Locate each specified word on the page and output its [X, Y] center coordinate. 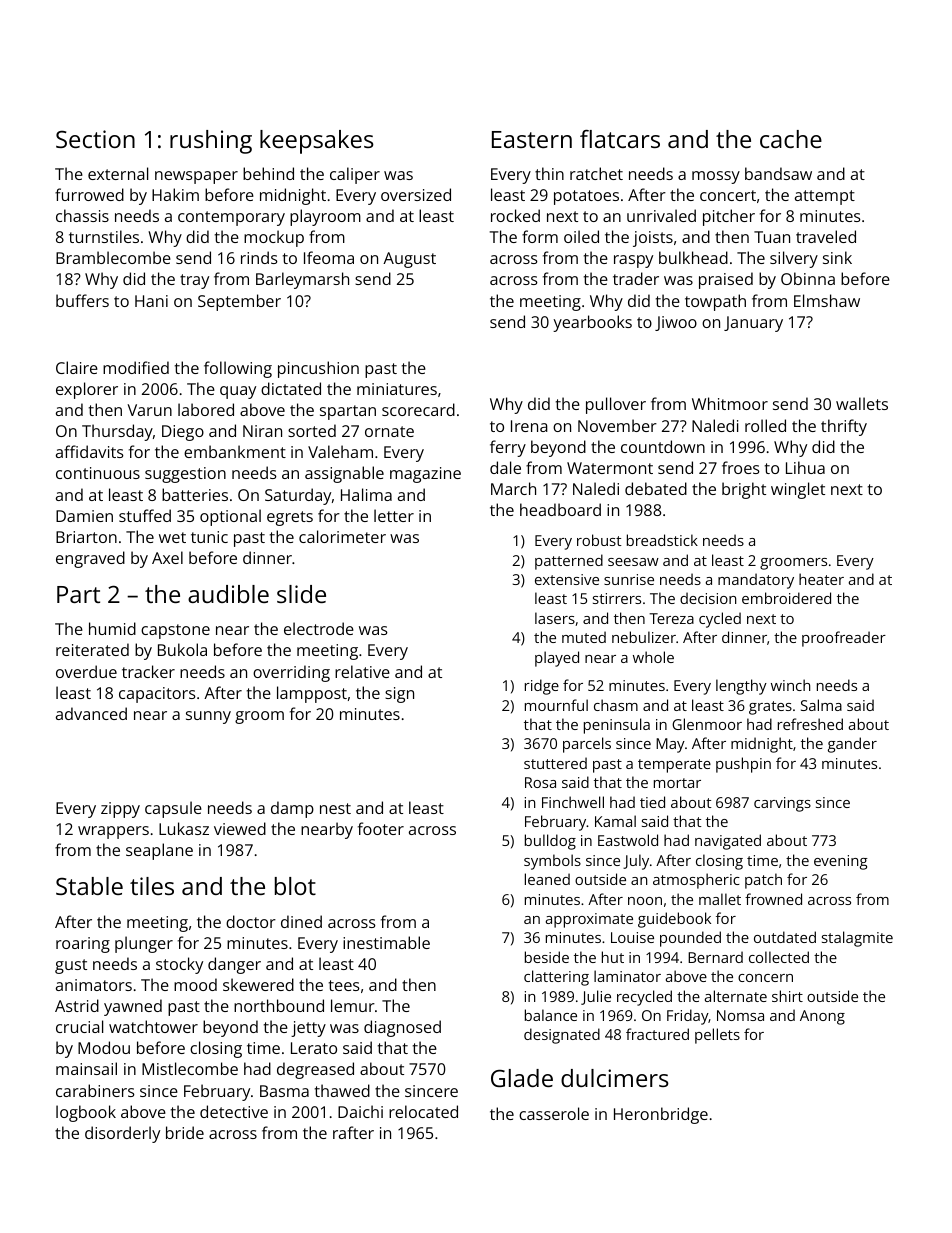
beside [547, 957]
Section [95, 139]
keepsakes [317, 142]
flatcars [620, 139]
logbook [86, 1113]
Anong [822, 1017]
